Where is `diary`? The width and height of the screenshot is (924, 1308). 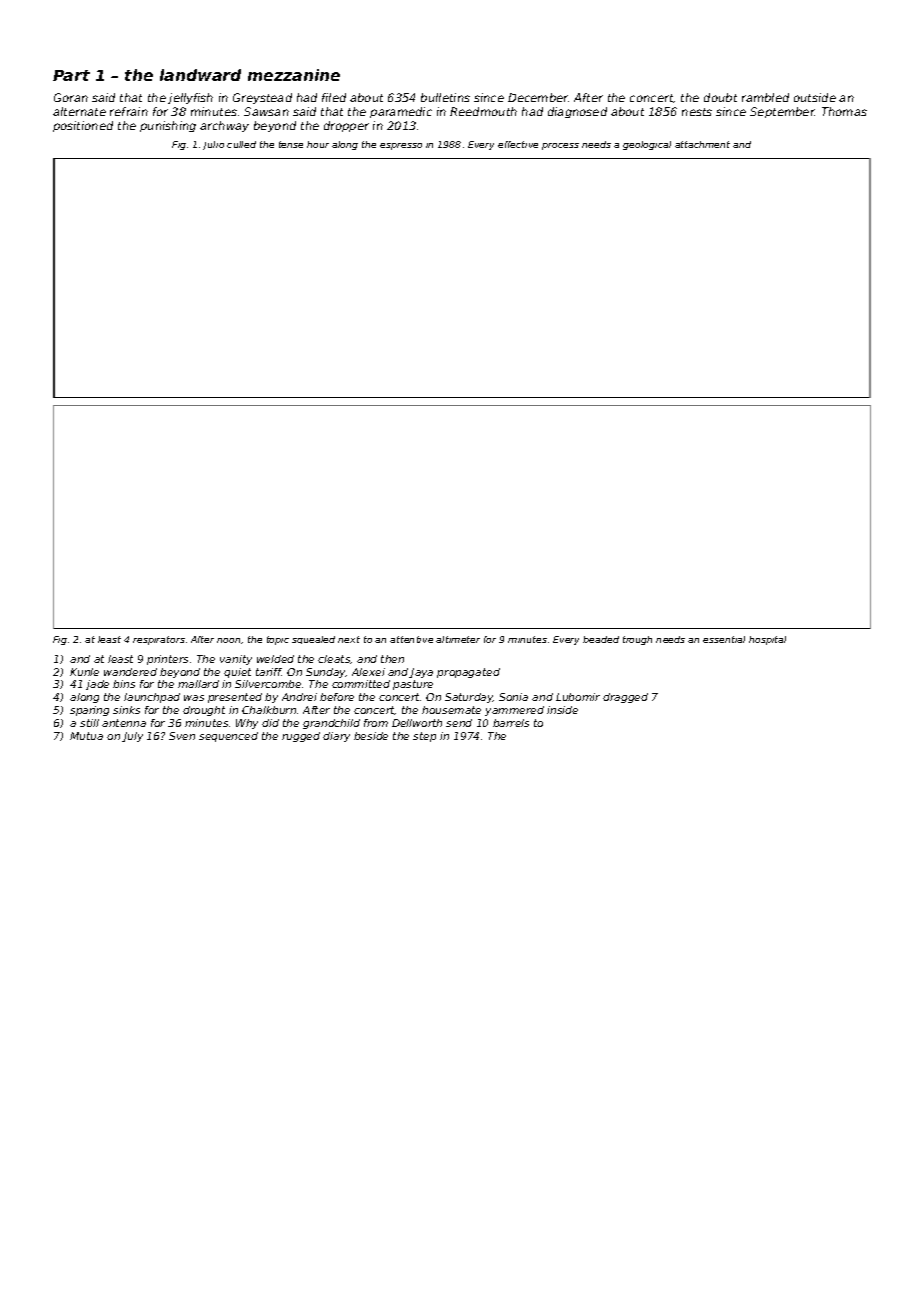 diary is located at coordinates (336, 737).
